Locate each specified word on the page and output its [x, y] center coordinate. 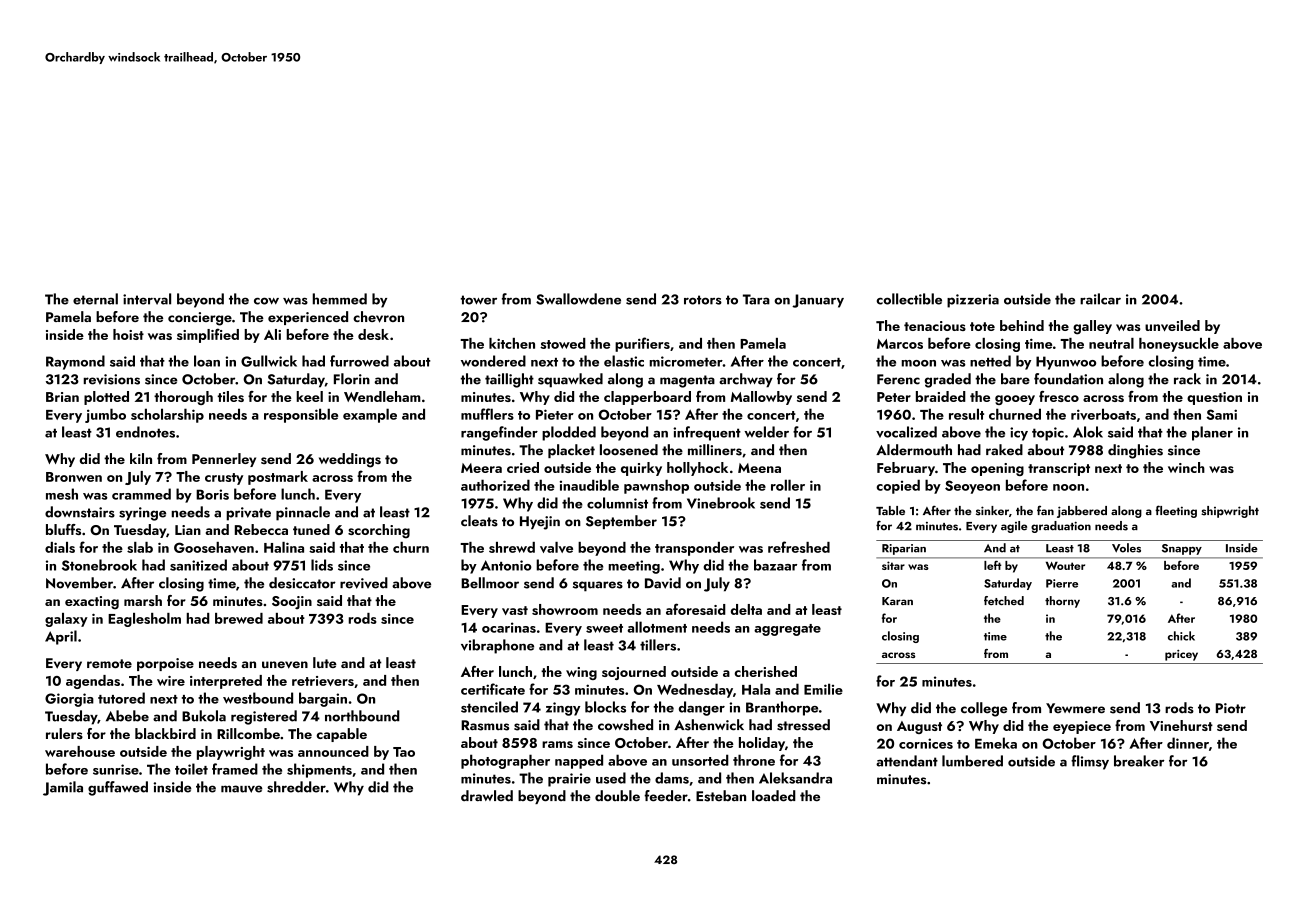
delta [746, 609]
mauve [242, 789]
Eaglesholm [144, 620]
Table [890, 510]
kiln [141, 458]
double [617, 795]
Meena [759, 468]
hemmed [340, 299]
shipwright [1230, 512]
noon [1068, 487]
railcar [1100, 299]
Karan [897, 601]
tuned [311, 529]
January [818, 301]
